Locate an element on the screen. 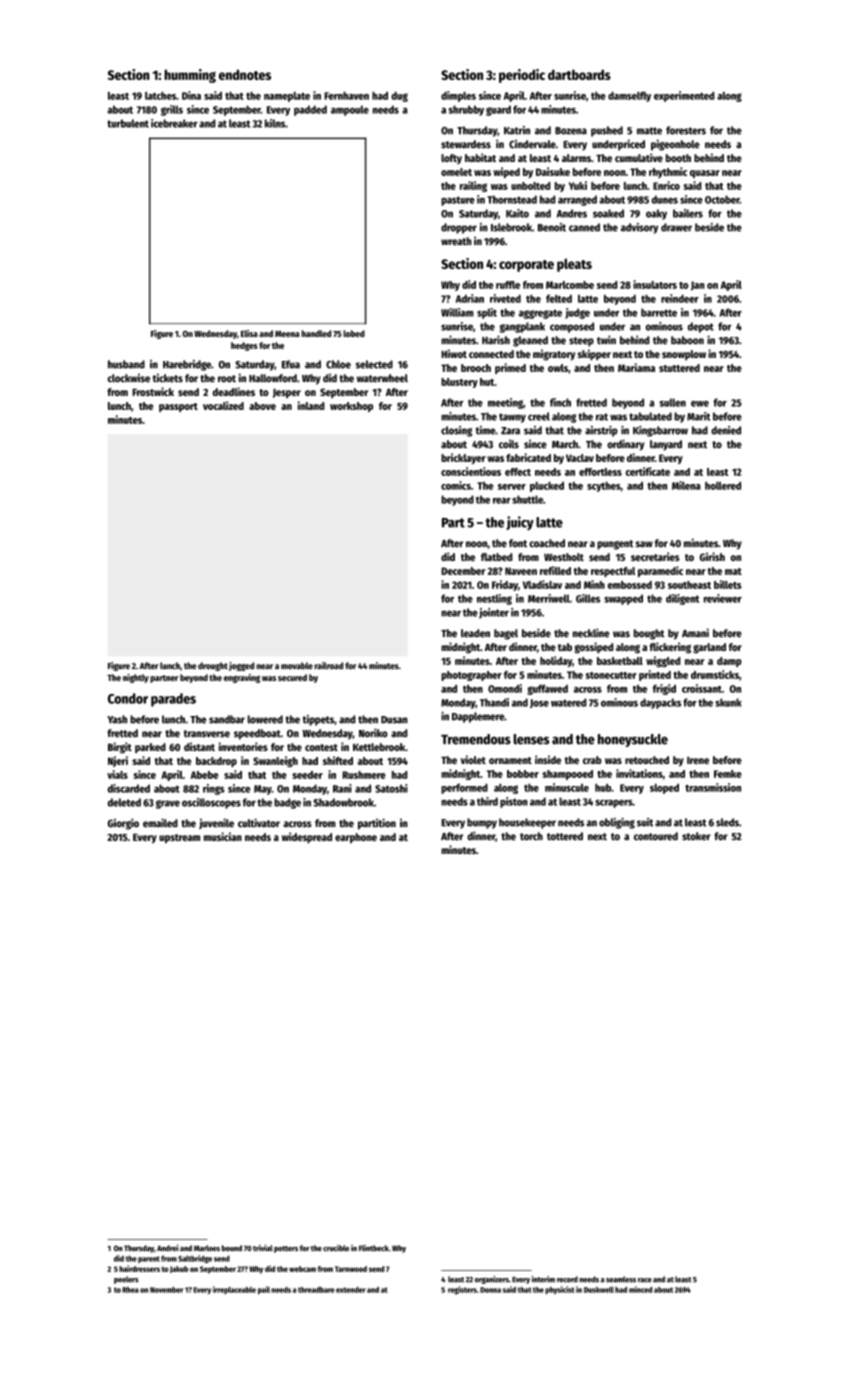 The image size is (849, 1400). tottered is located at coordinates (565, 836).
